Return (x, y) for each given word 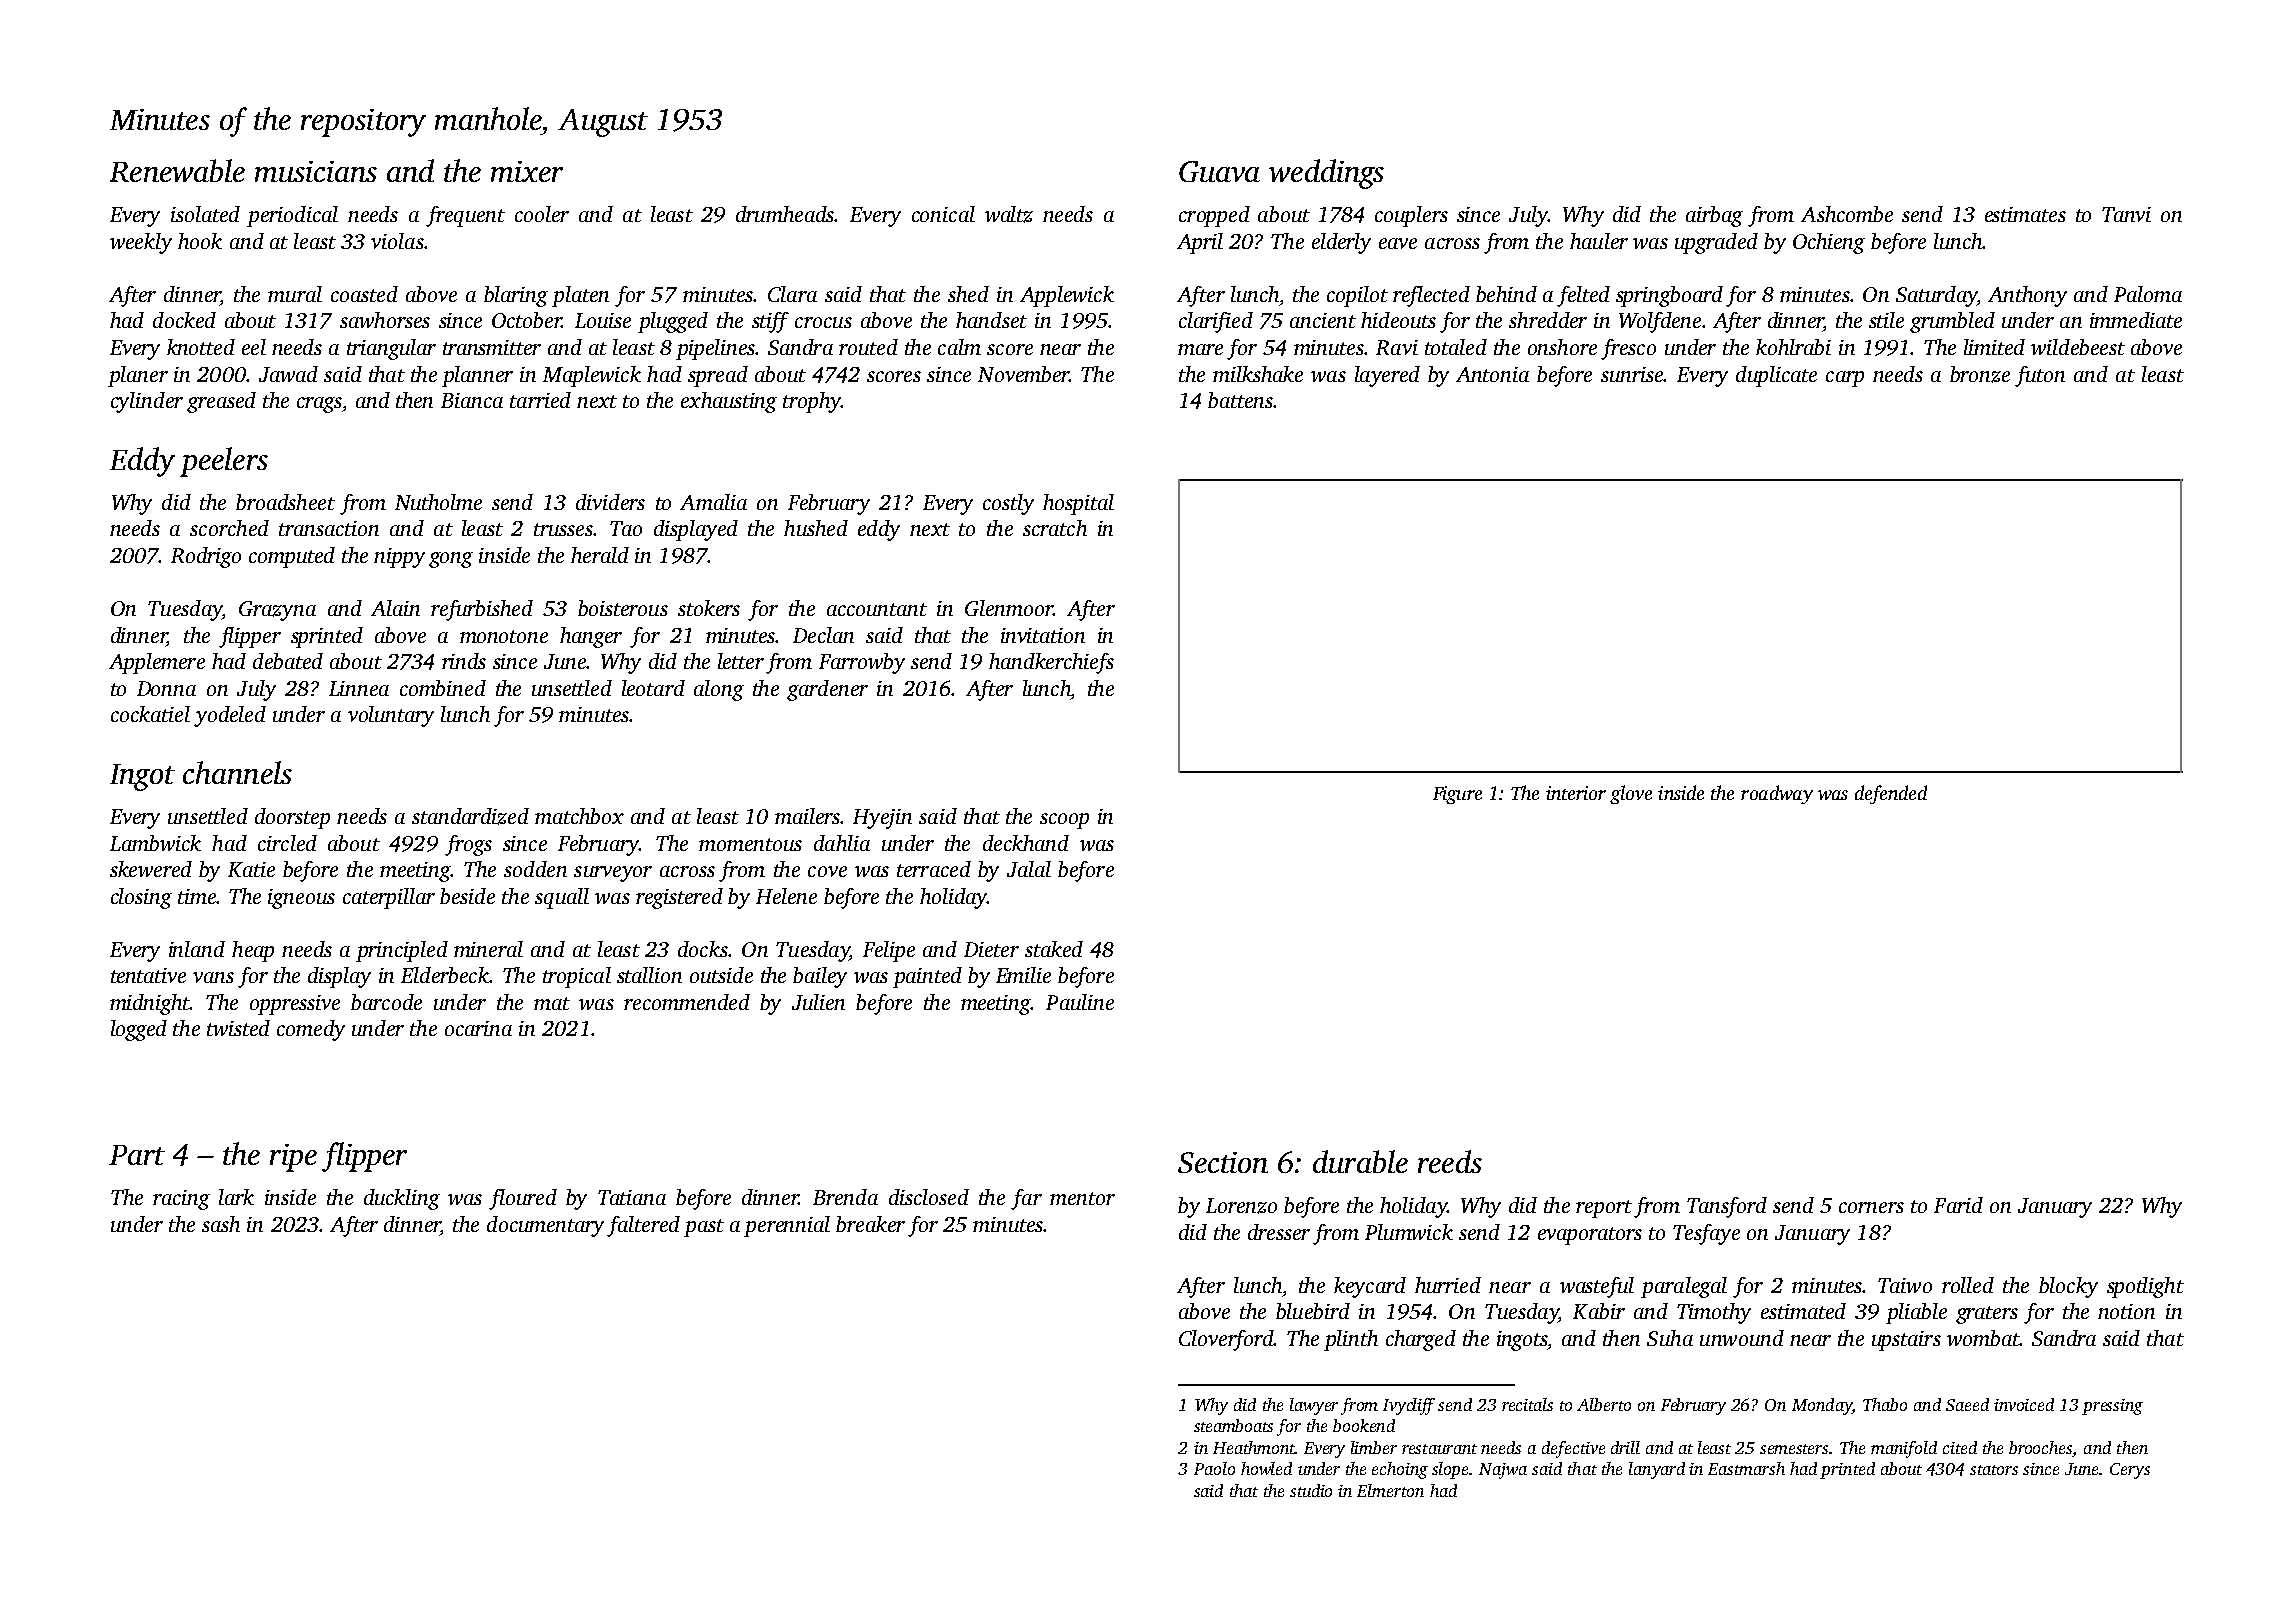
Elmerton (1390, 1490)
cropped (1214, 216)
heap (253, 951)
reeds (1450, 1161)
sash (221, 1224)
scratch (1055, 528)
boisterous (623, 608)
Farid (1958, 1205)
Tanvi (2126, 214)
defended (1891, 794)
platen (580, 296)
